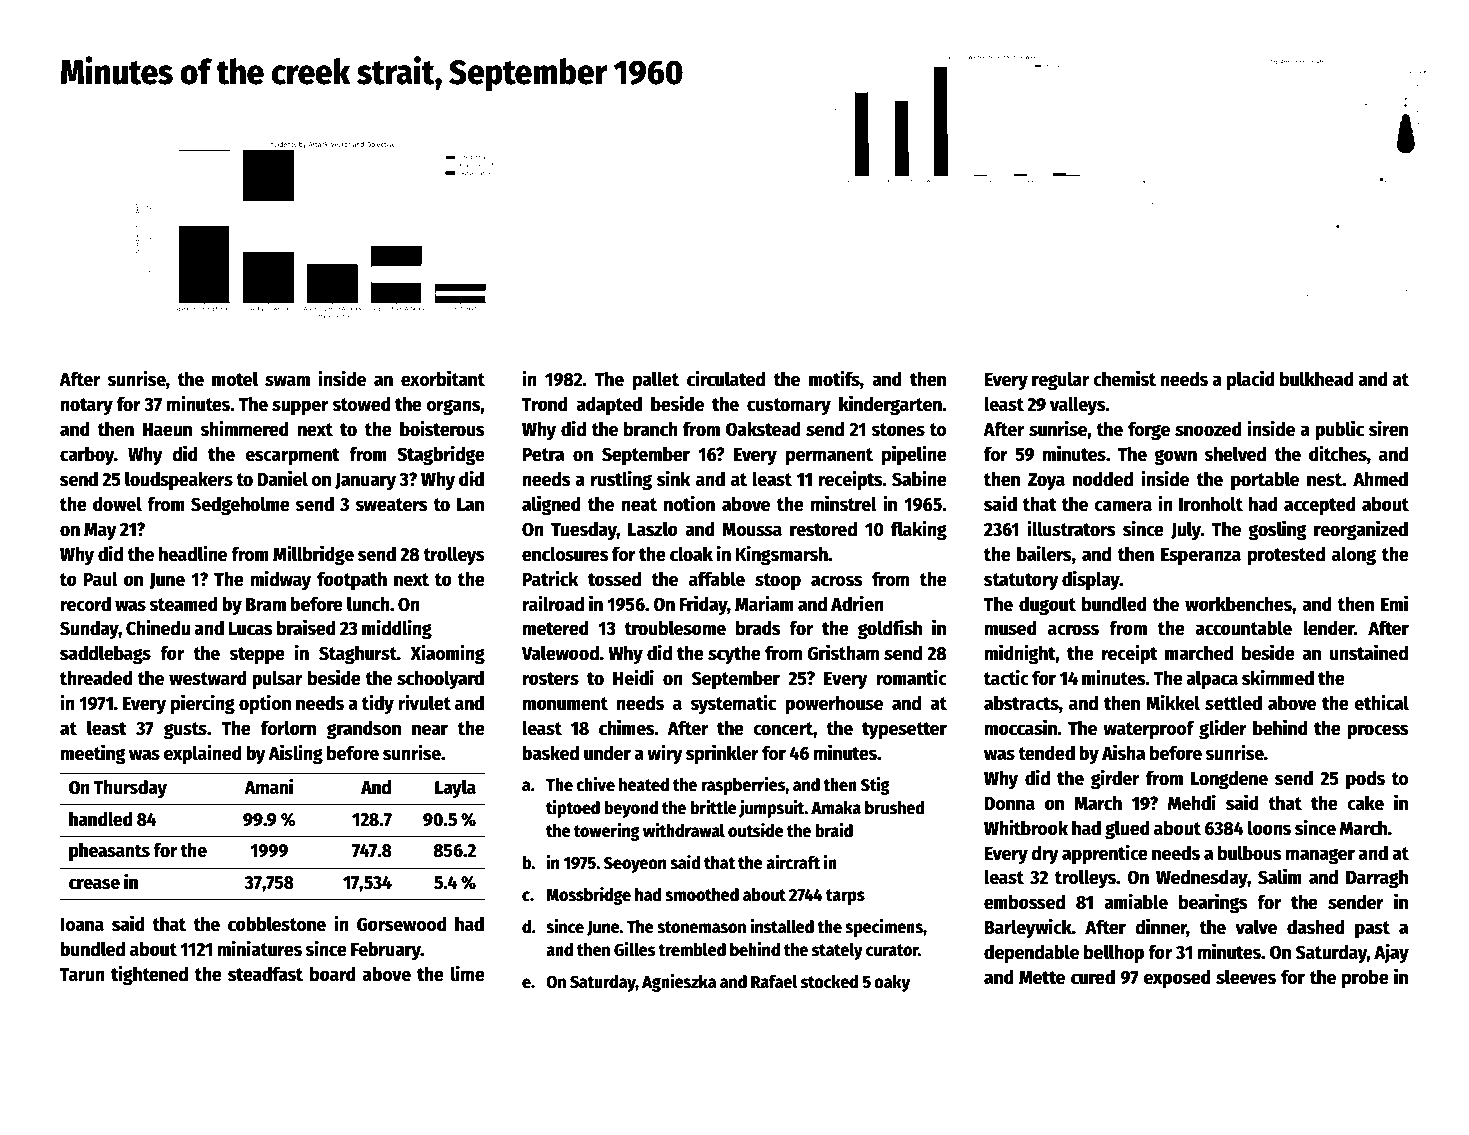  Describe the element at coordinates (1006, 677) in the page. I see `tactic` at that location.
